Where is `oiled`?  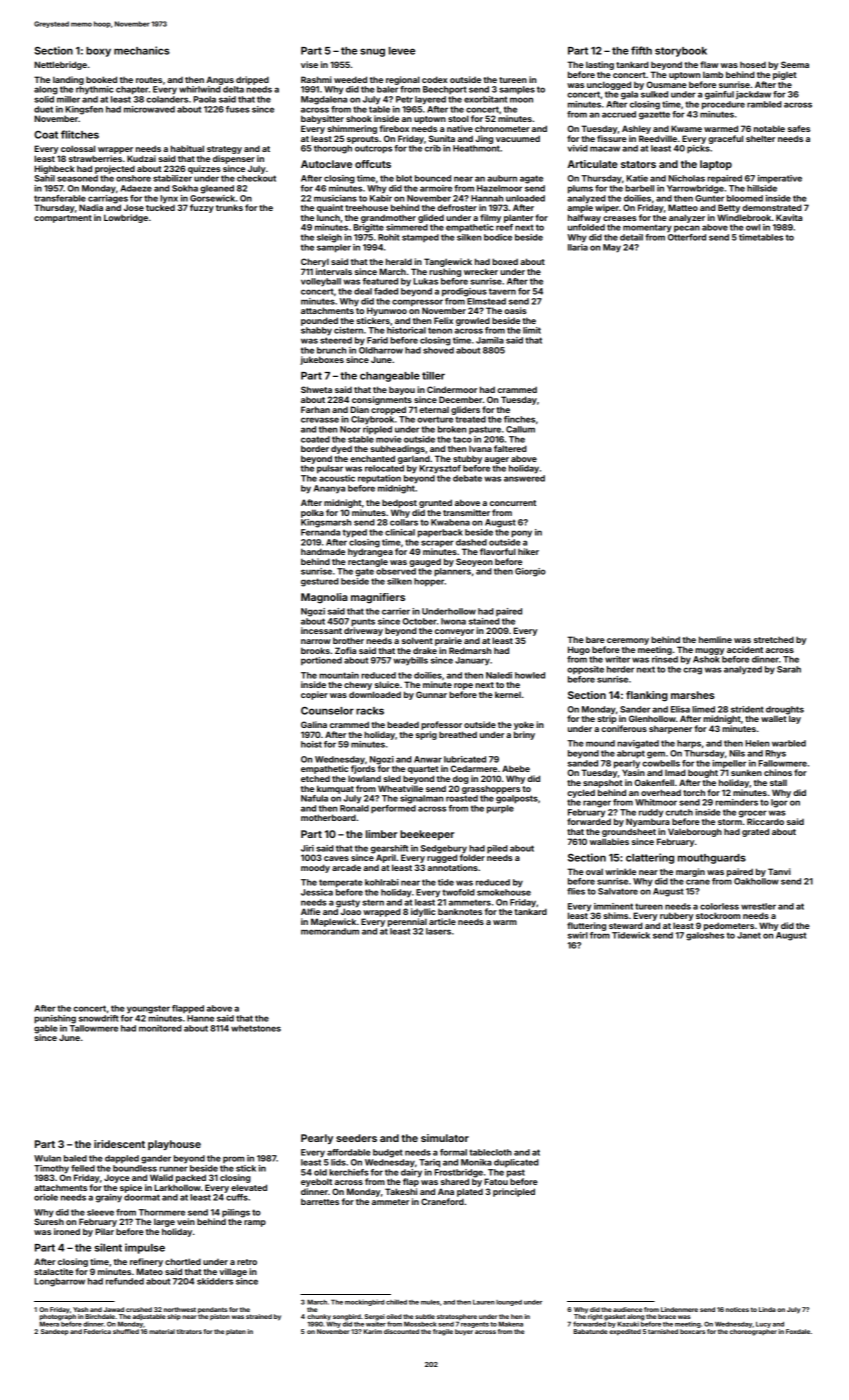
oiled is located at coordinates (394, 1316).
